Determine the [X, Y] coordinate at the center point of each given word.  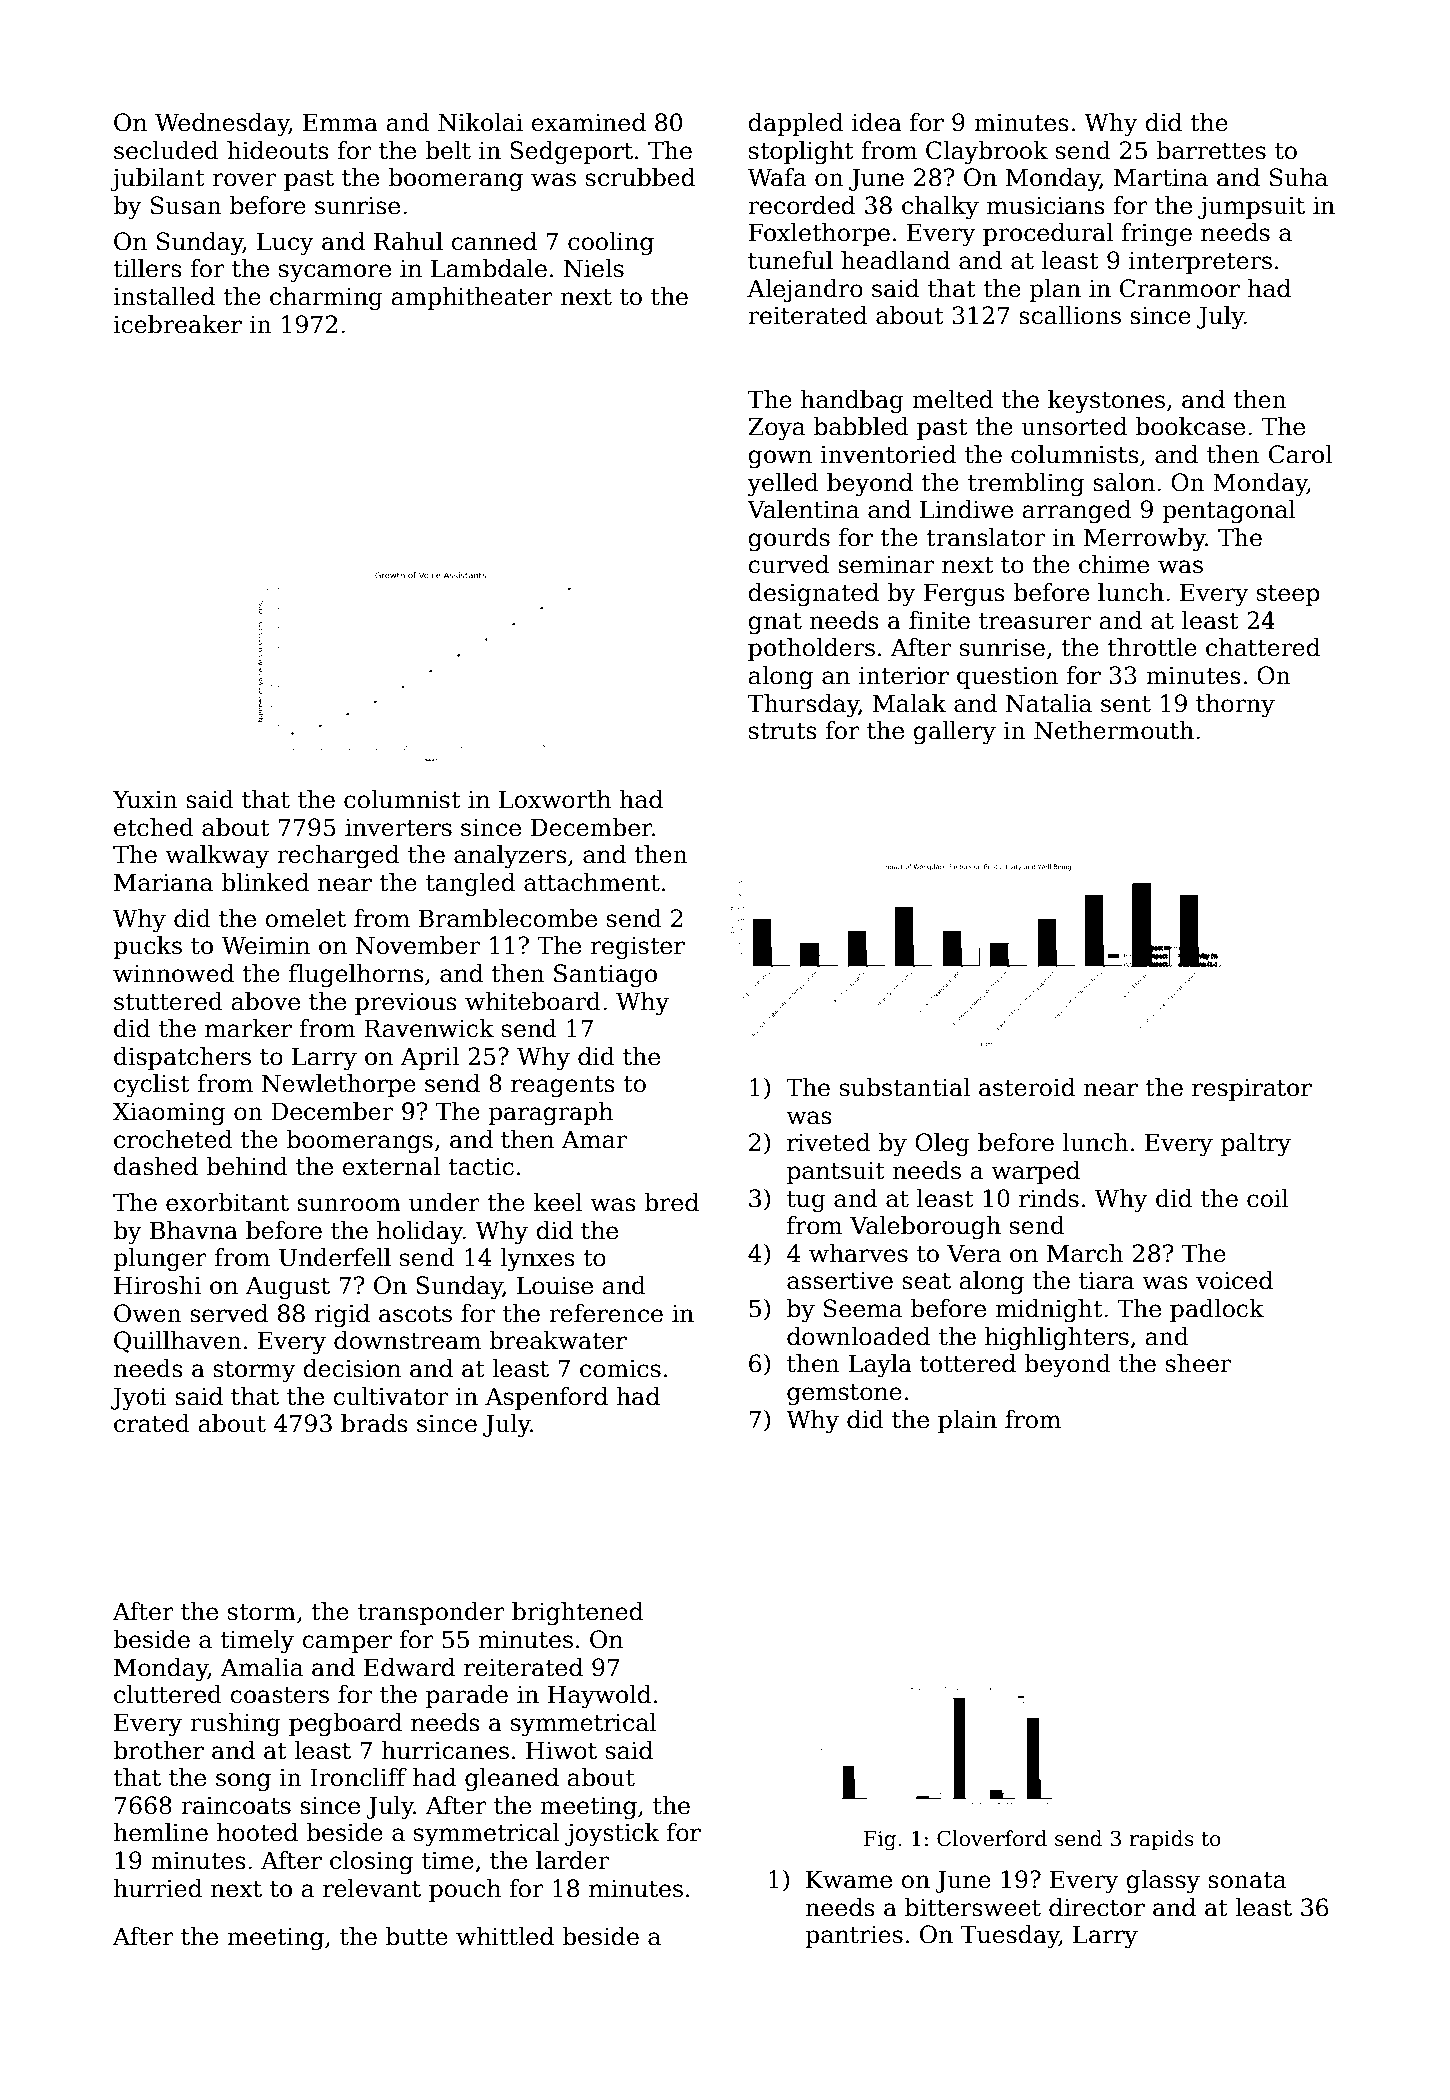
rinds [1049, 1198]
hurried [158, 1888]
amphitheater [472, 298]
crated [152, 1423]
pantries [854, 1937]
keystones [1106, 401]
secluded [166, 150]
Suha [1299, 177]
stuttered [168, 1001]
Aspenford [546, 1398]
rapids [1162, 1840]
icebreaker [178, 324]
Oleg [942, 1144]
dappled [796, 124]
